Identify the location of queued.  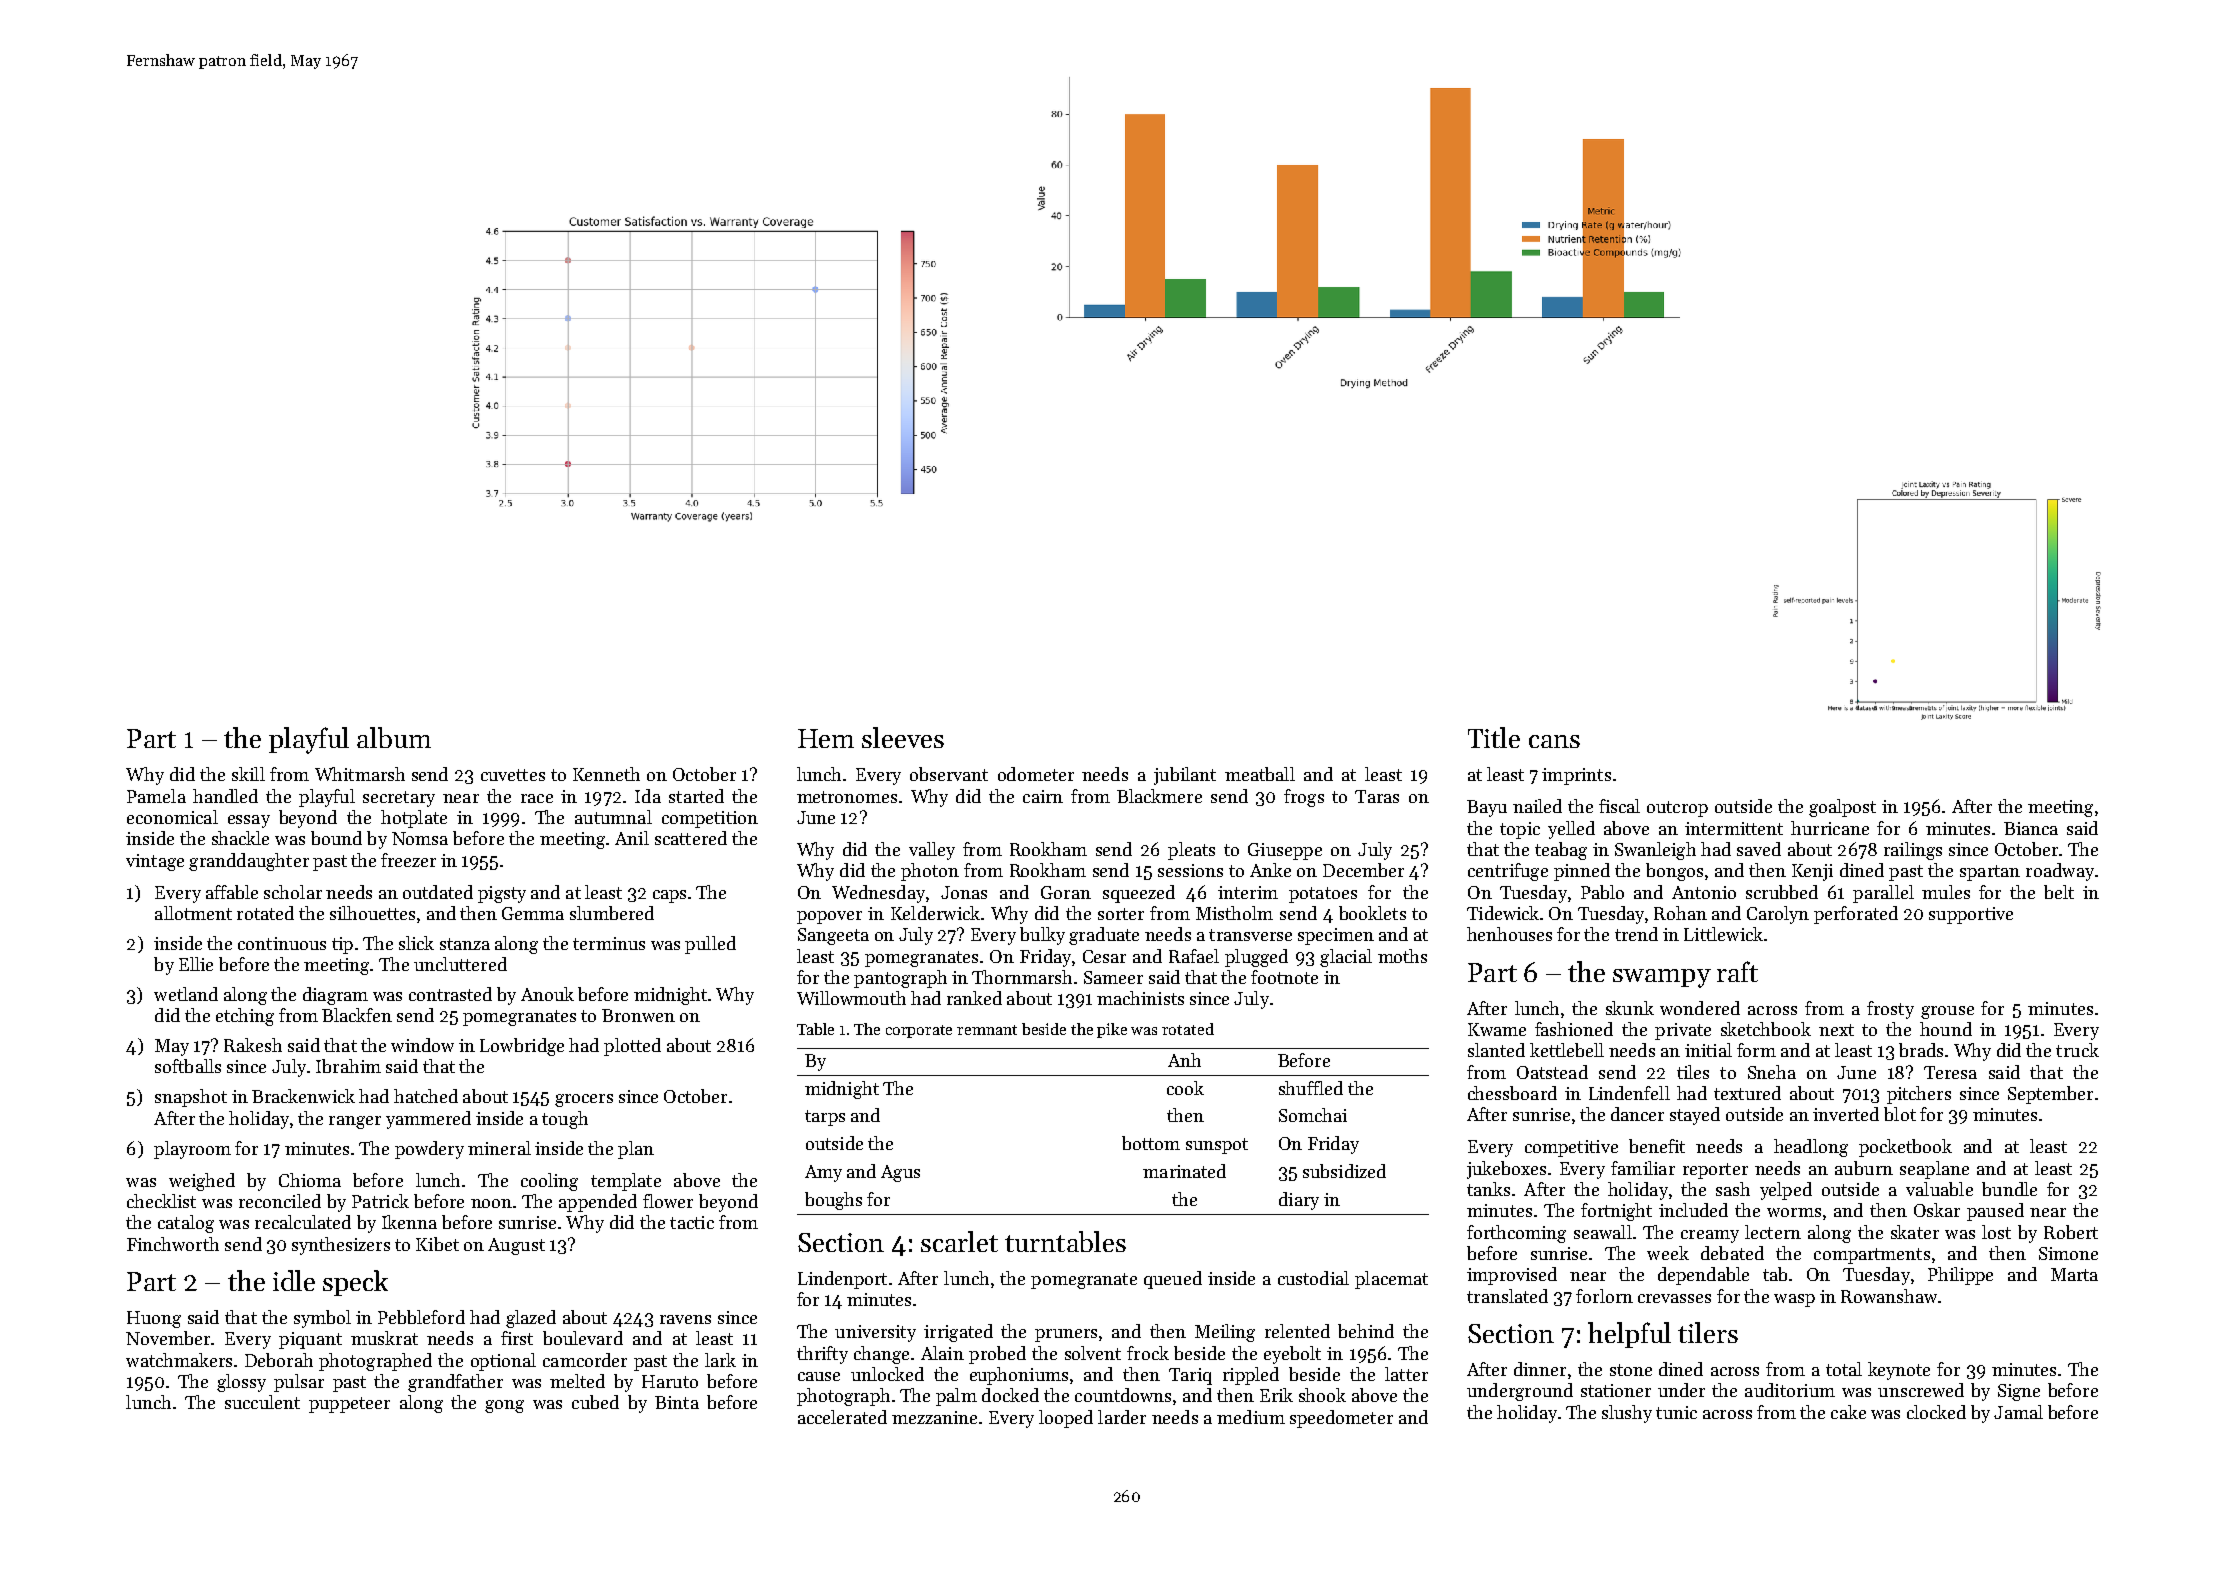
(1173, 1280).
